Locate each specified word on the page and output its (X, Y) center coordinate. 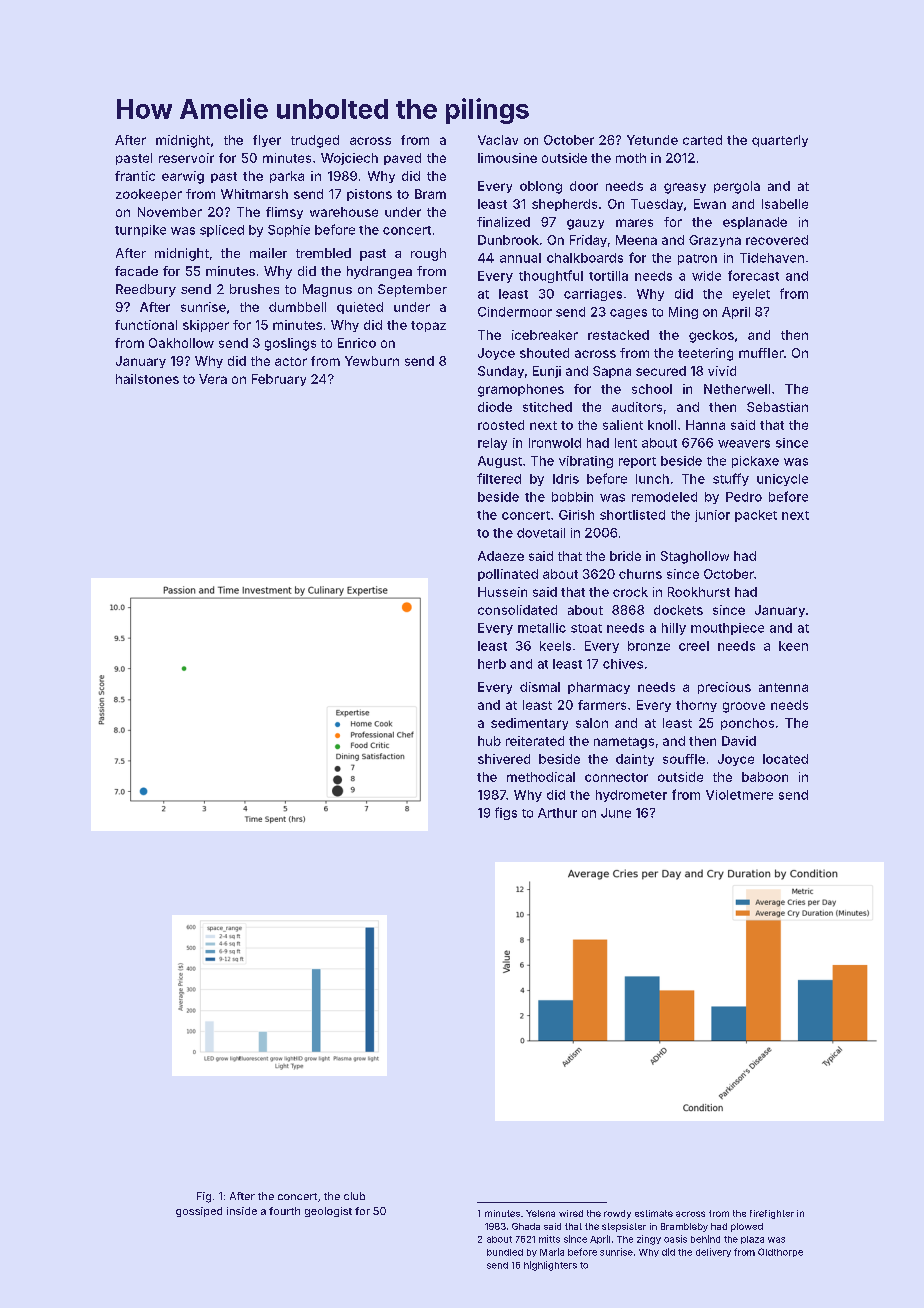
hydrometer (631, 796)
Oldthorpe (780, 1252)
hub (489, 741)
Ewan (710, 204)
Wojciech (349, 159)
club (354, 1196)
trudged (315, 141)
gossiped (199, 1212)
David (739, 741)
